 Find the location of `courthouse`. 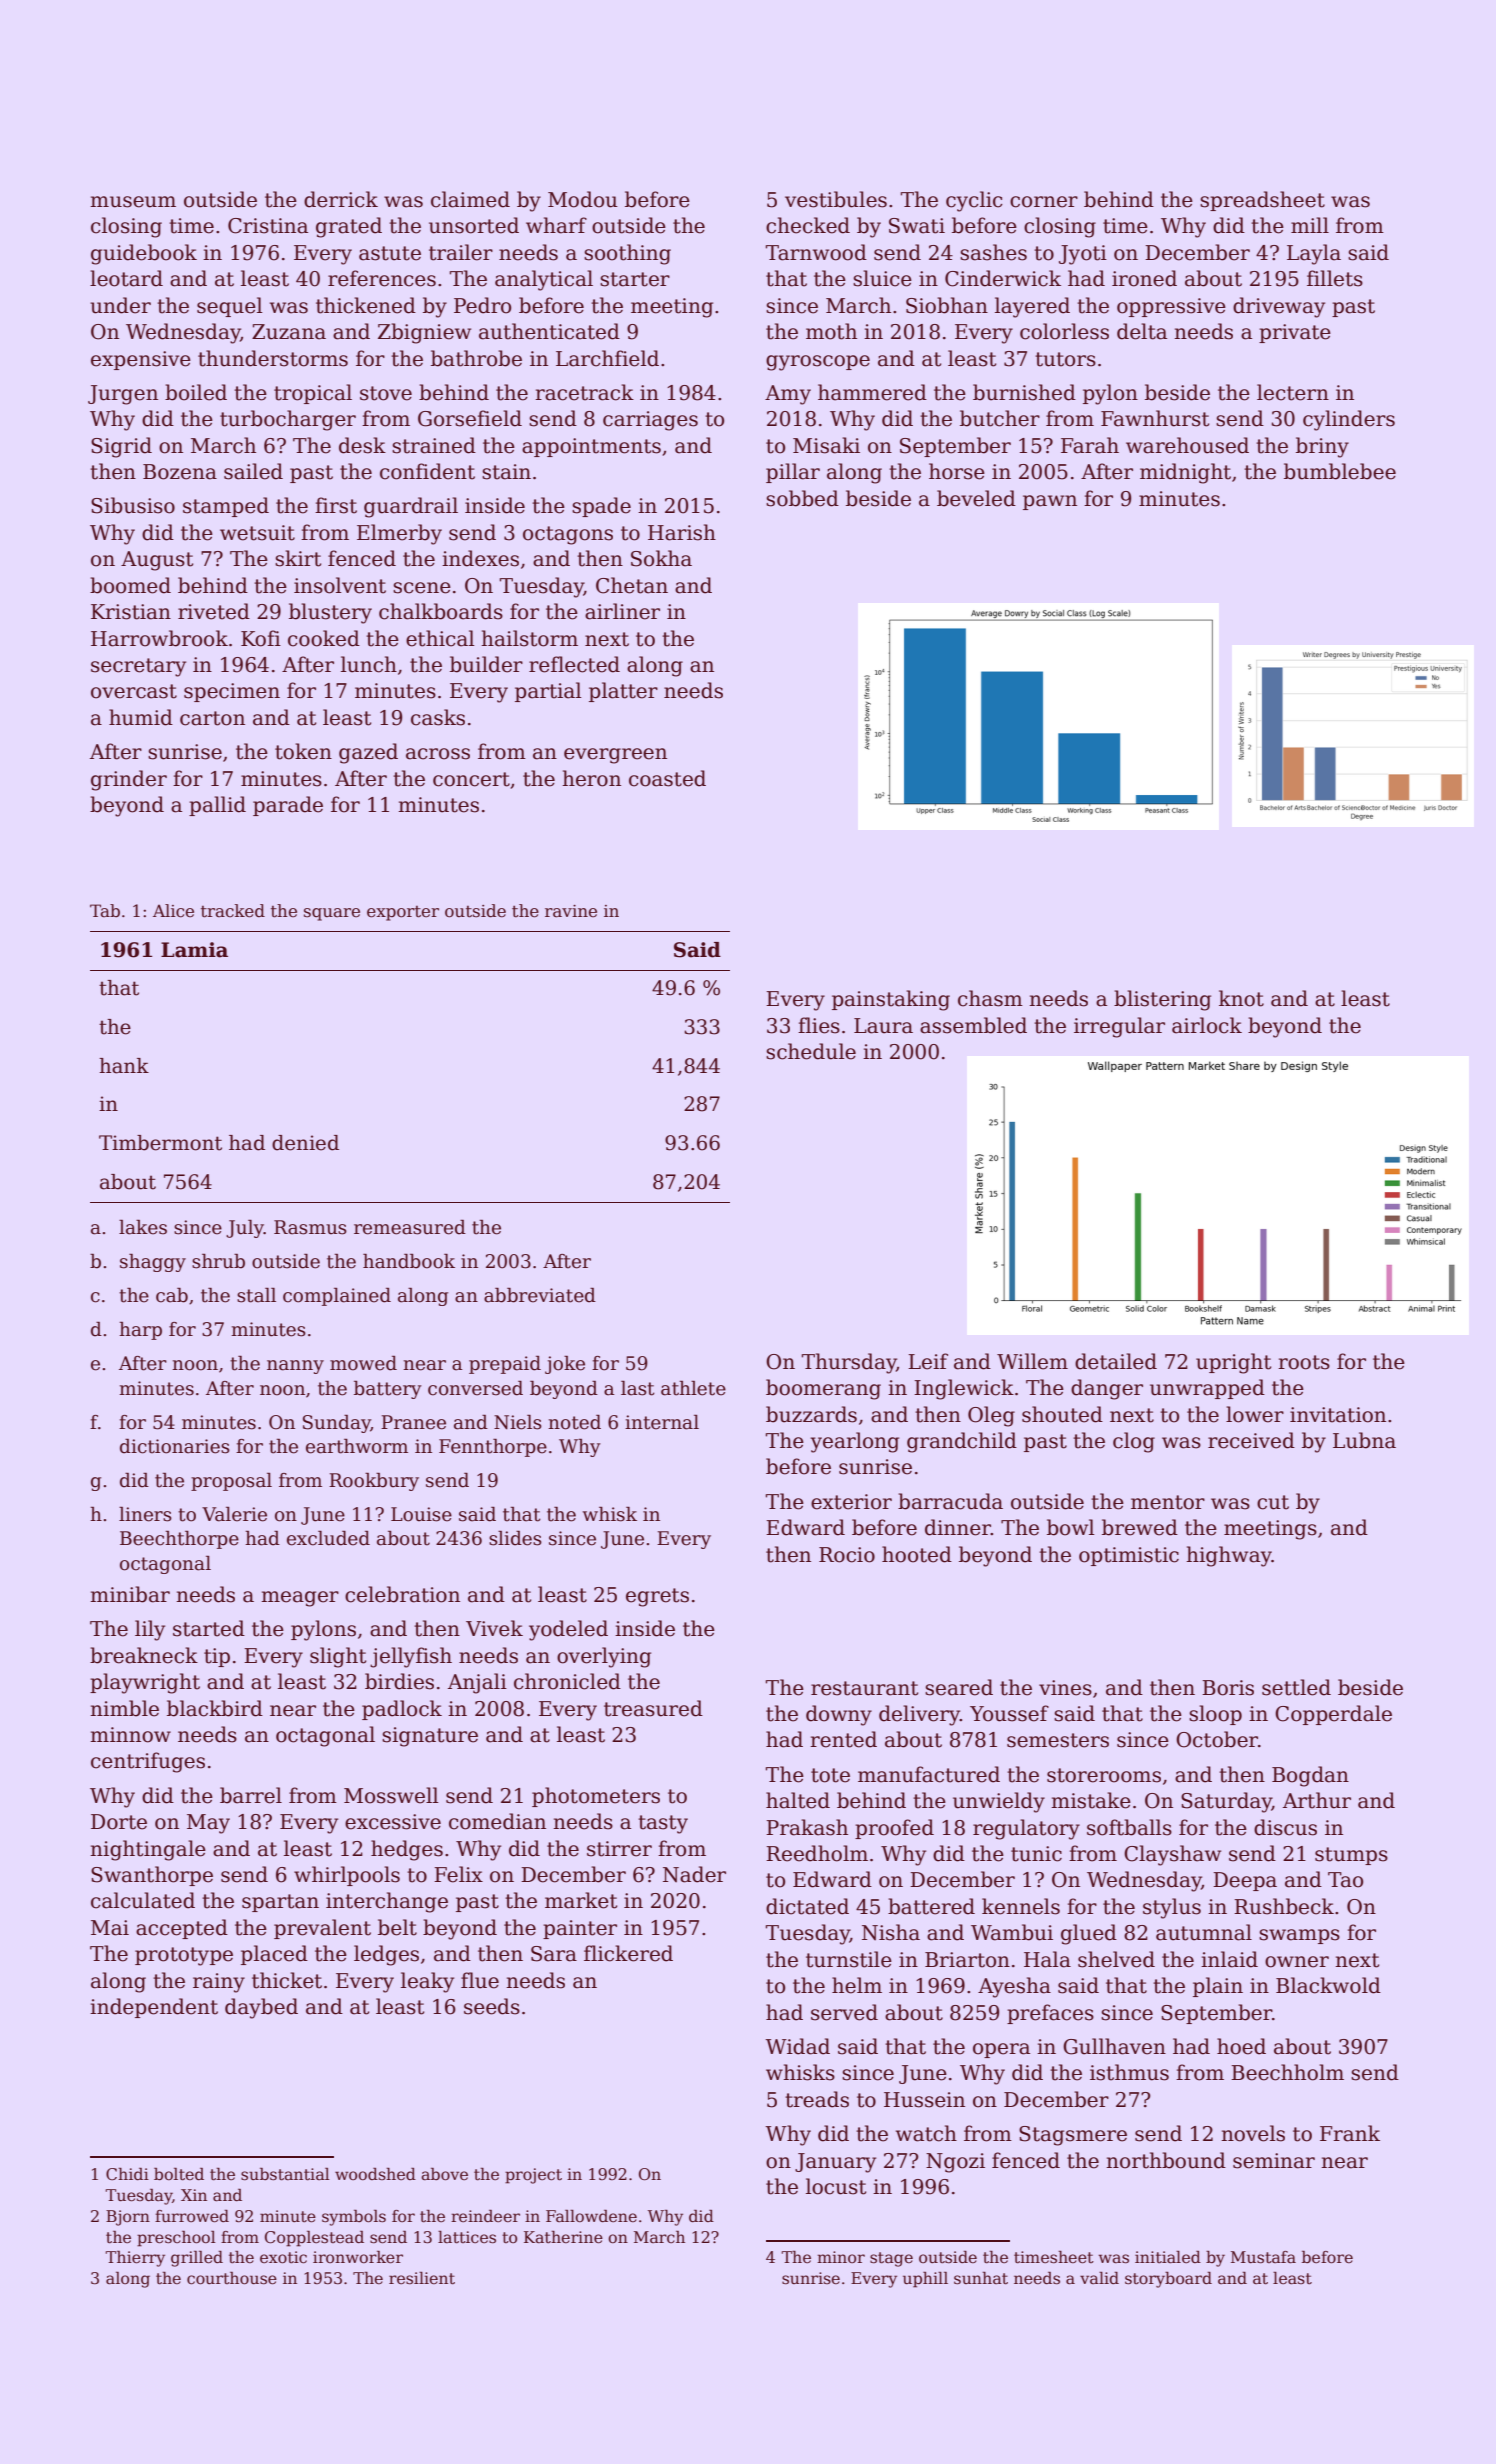

courthouse is located at coordinates (232, 2278).
